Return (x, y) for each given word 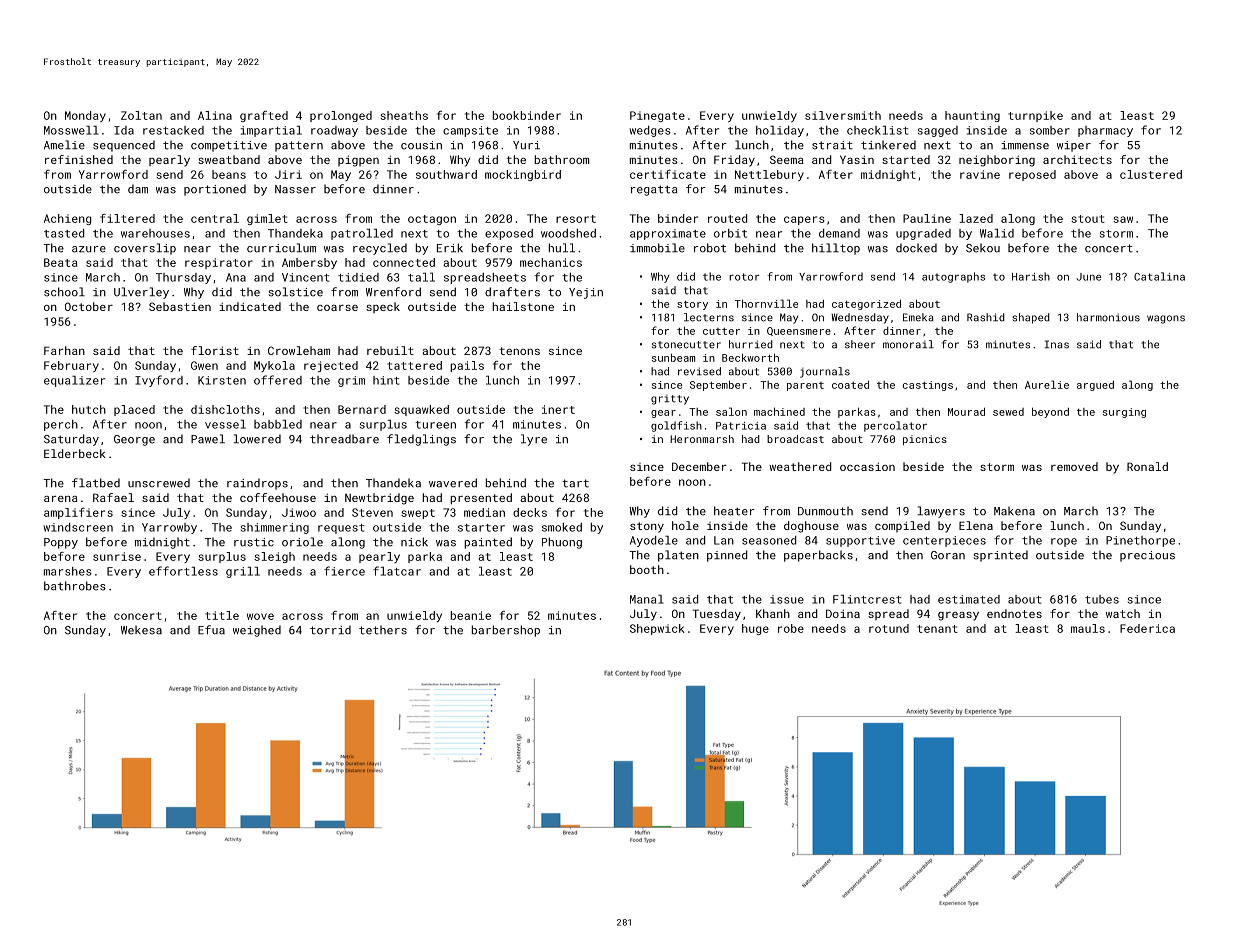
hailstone (523, 306)
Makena (1014, 511)
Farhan (64, 350)
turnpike (1035, 116)
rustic (254, 542)
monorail (908, 344)
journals (825, 372)
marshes (68, 571)
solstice (295, 292)
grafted (264, 116)
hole (685, 525)
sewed (1008, 412)
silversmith (843, 115)
